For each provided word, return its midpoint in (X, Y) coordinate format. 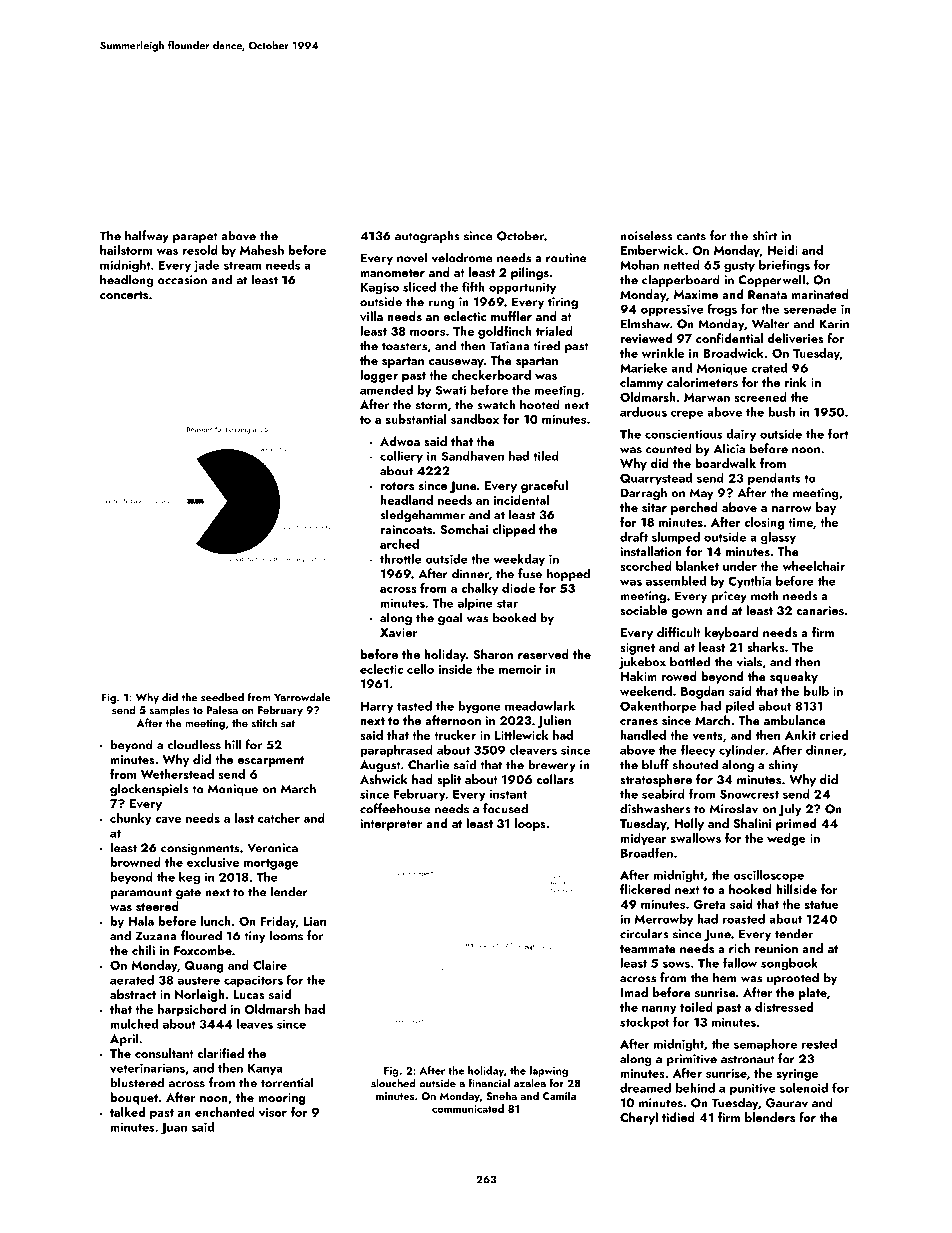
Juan (173, 1128)
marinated (819, 294)
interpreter (391, 825)
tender (794, 933)
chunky (131, 819)
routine (566, 258)
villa (371, 316)
